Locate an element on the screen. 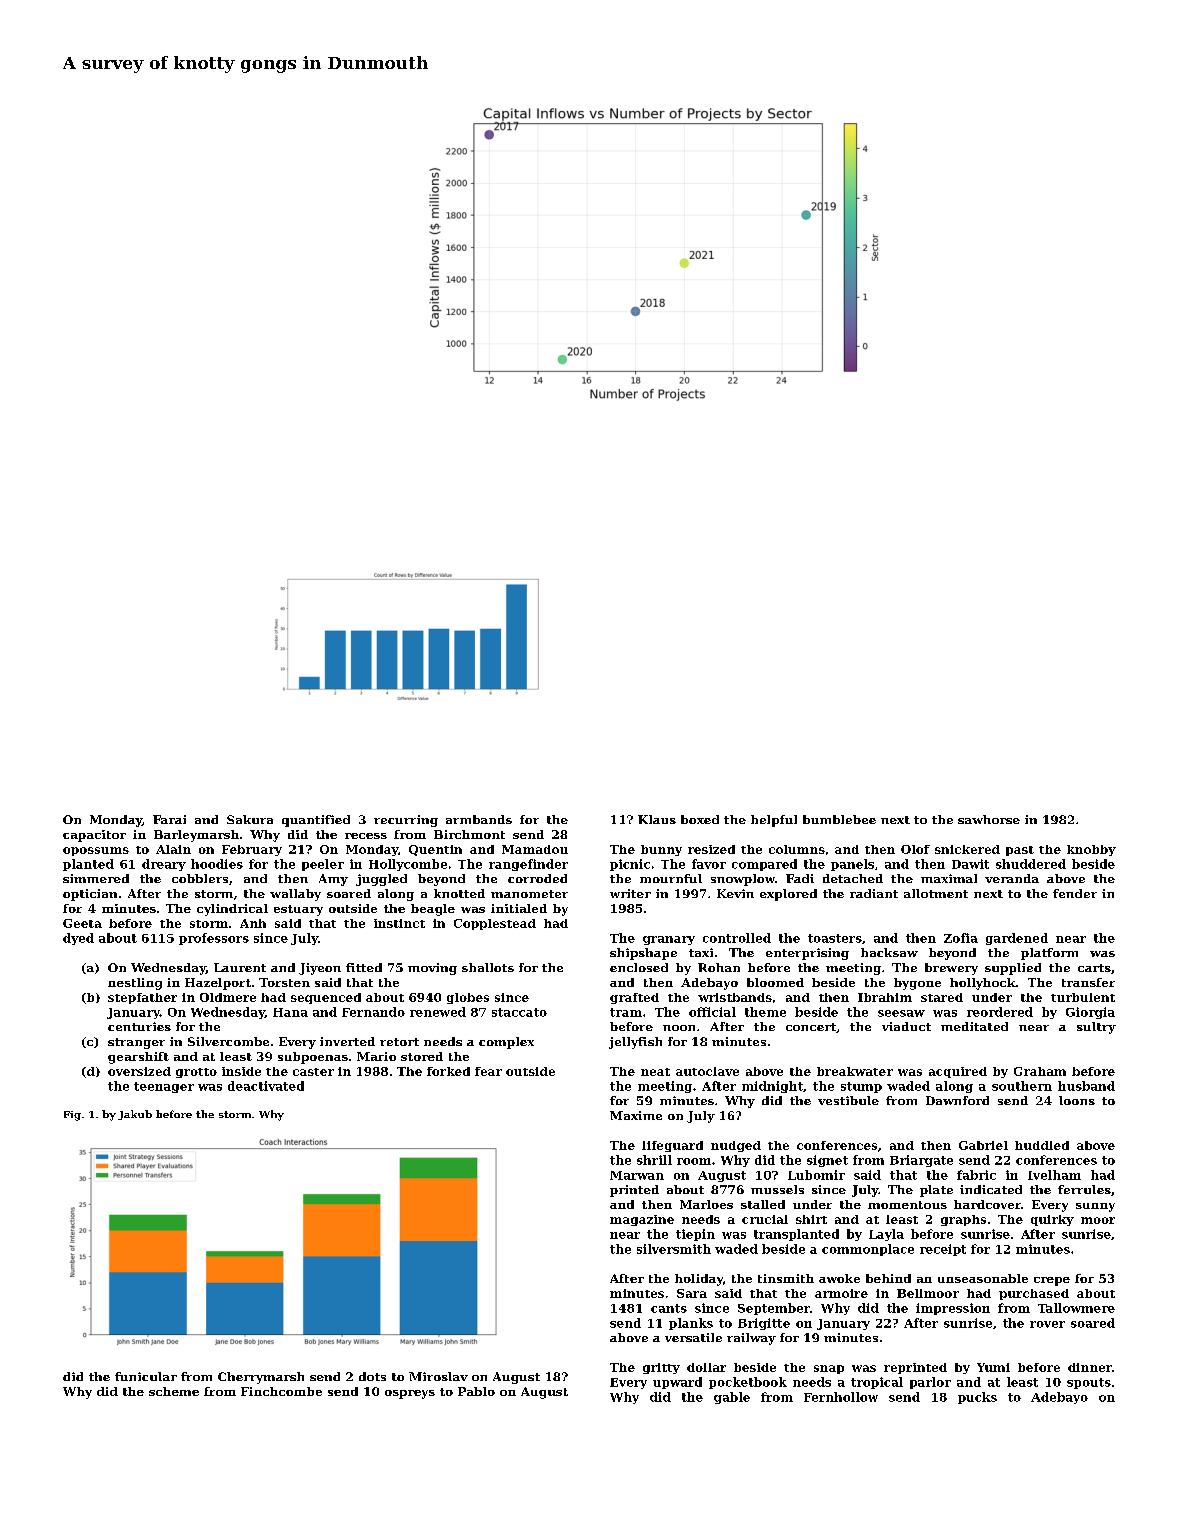 This screenshot has width=1178, height=1525. fear is located at coordinates (488, 1071).
